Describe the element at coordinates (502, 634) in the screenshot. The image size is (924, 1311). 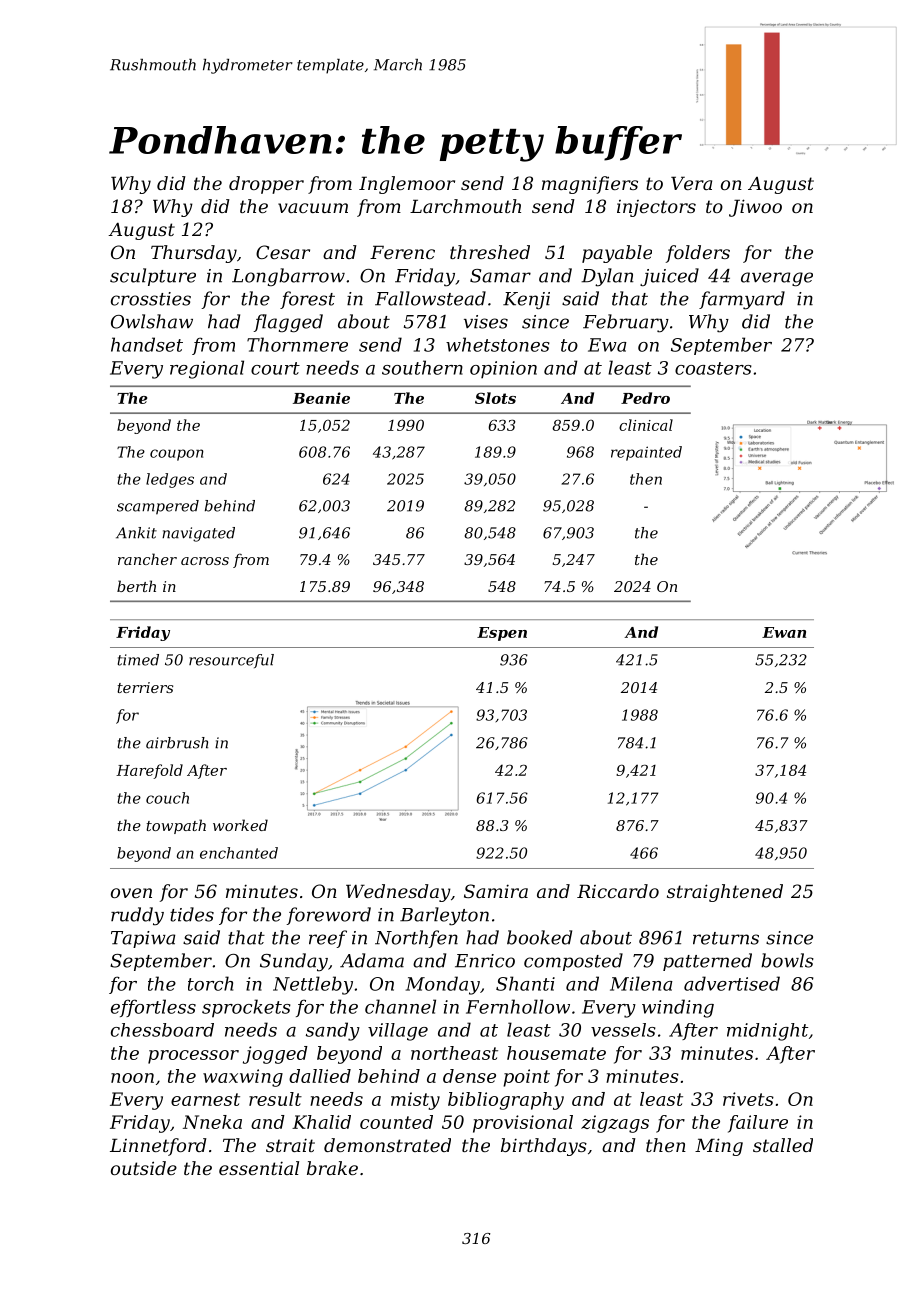
I see `Espen` at that location.
